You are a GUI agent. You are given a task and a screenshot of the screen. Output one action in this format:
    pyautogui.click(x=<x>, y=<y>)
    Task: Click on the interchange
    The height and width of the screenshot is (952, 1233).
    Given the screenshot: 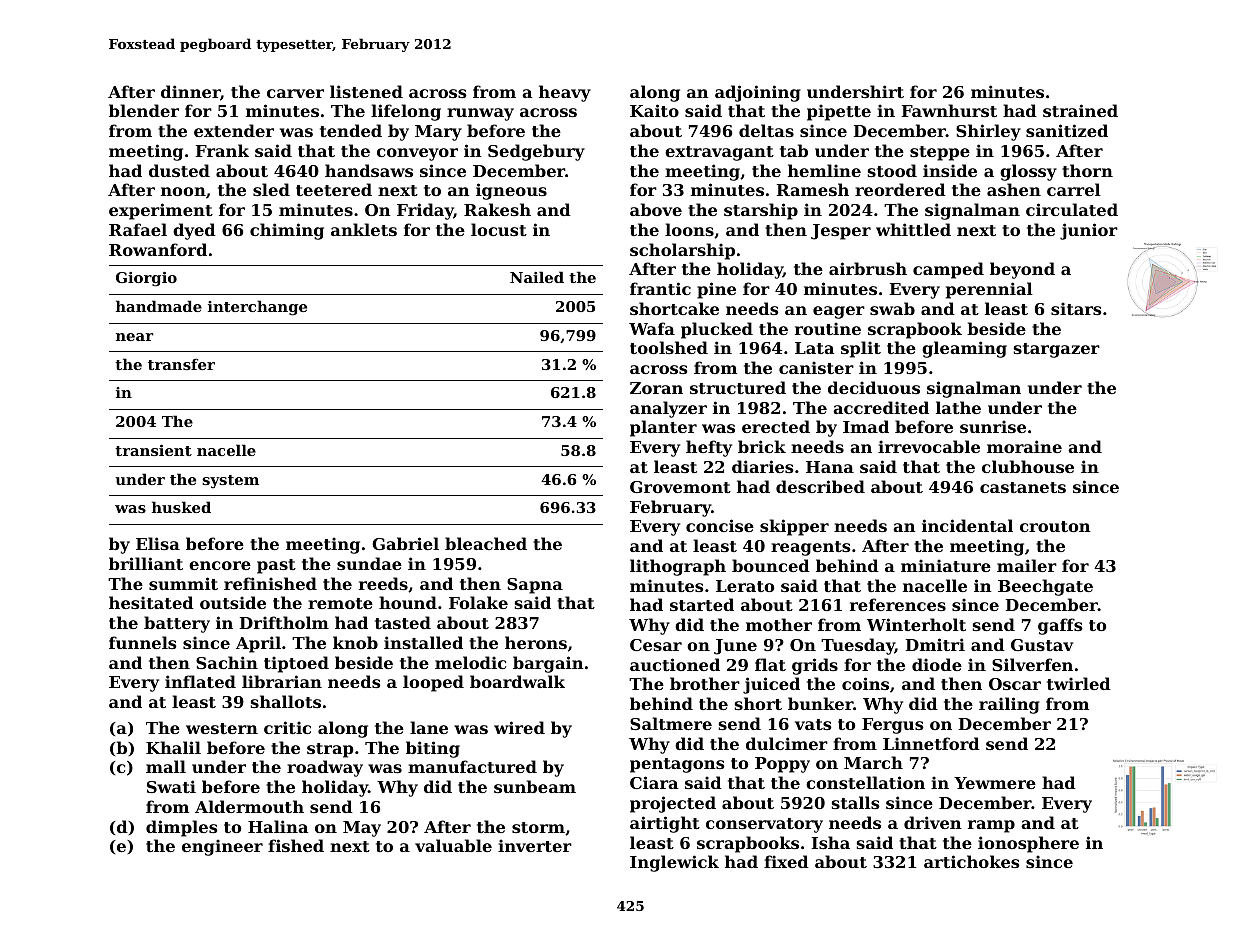 What is the action you would take?
    pyautogui.click(x=257, y=308)
